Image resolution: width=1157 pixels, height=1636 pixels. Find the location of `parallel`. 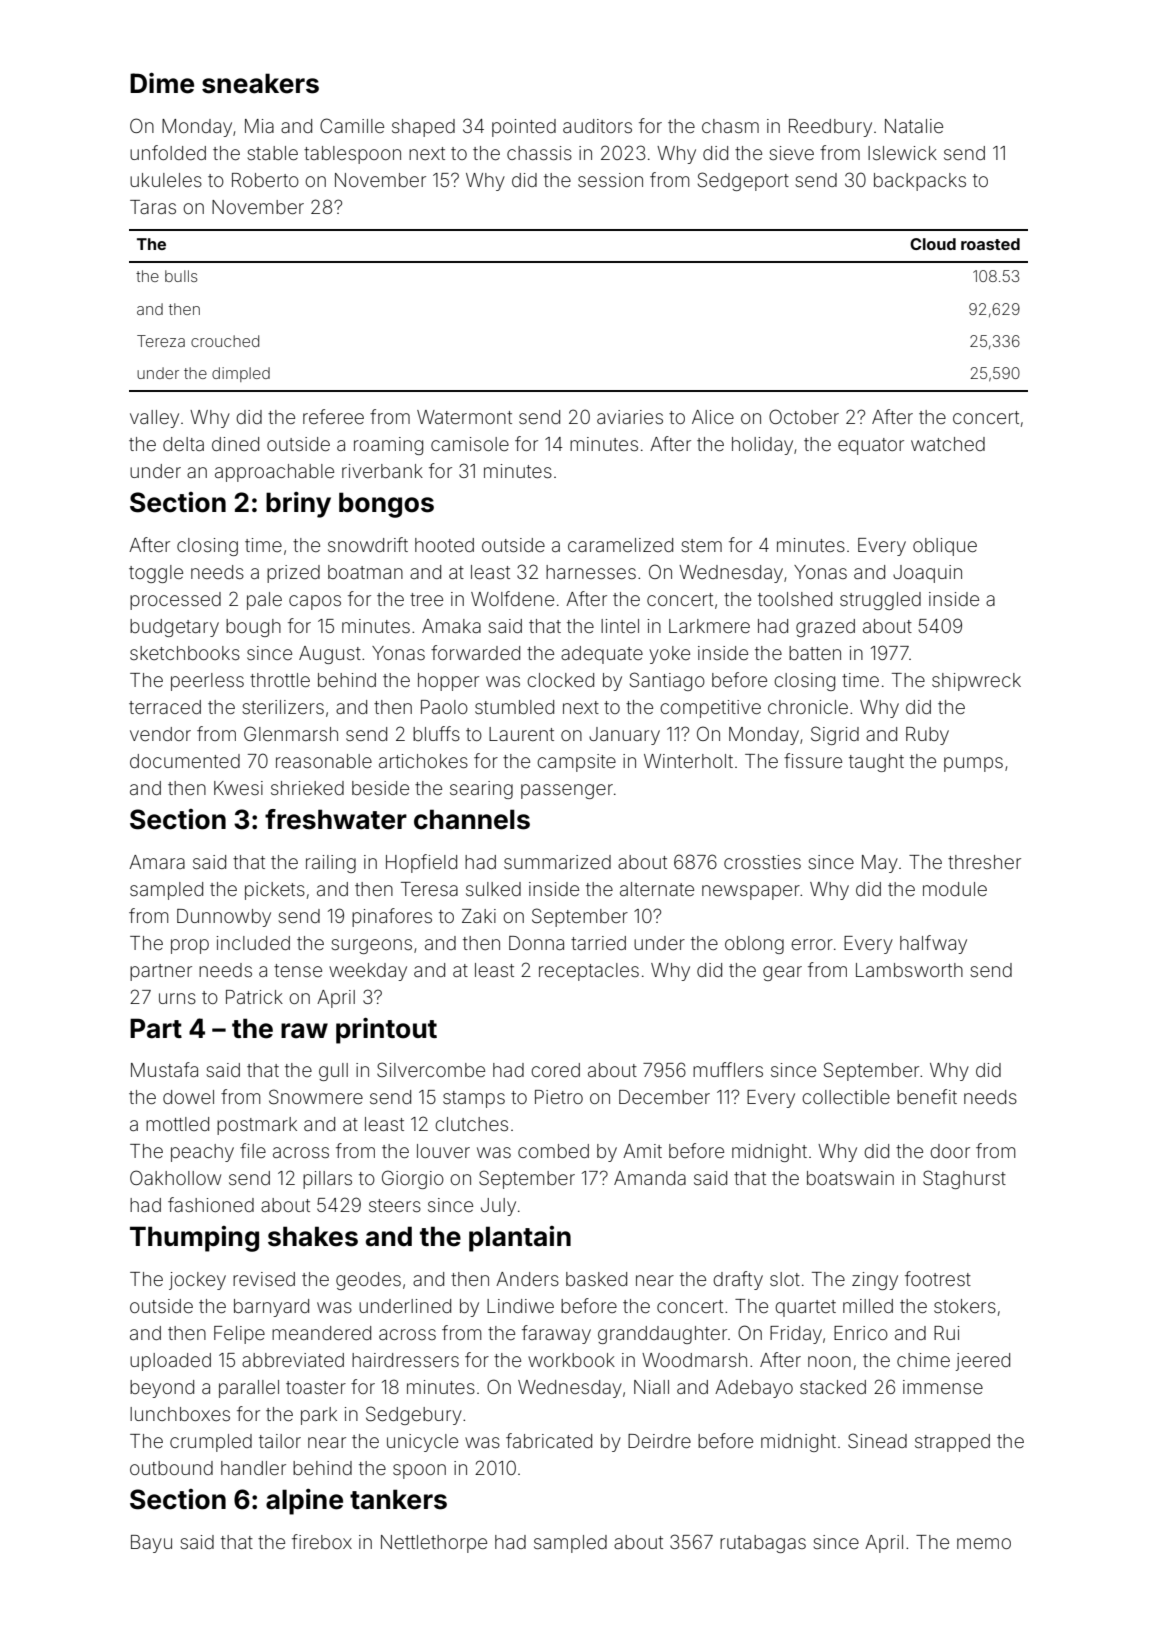

parallel is located at coordinates (249, 1389).
